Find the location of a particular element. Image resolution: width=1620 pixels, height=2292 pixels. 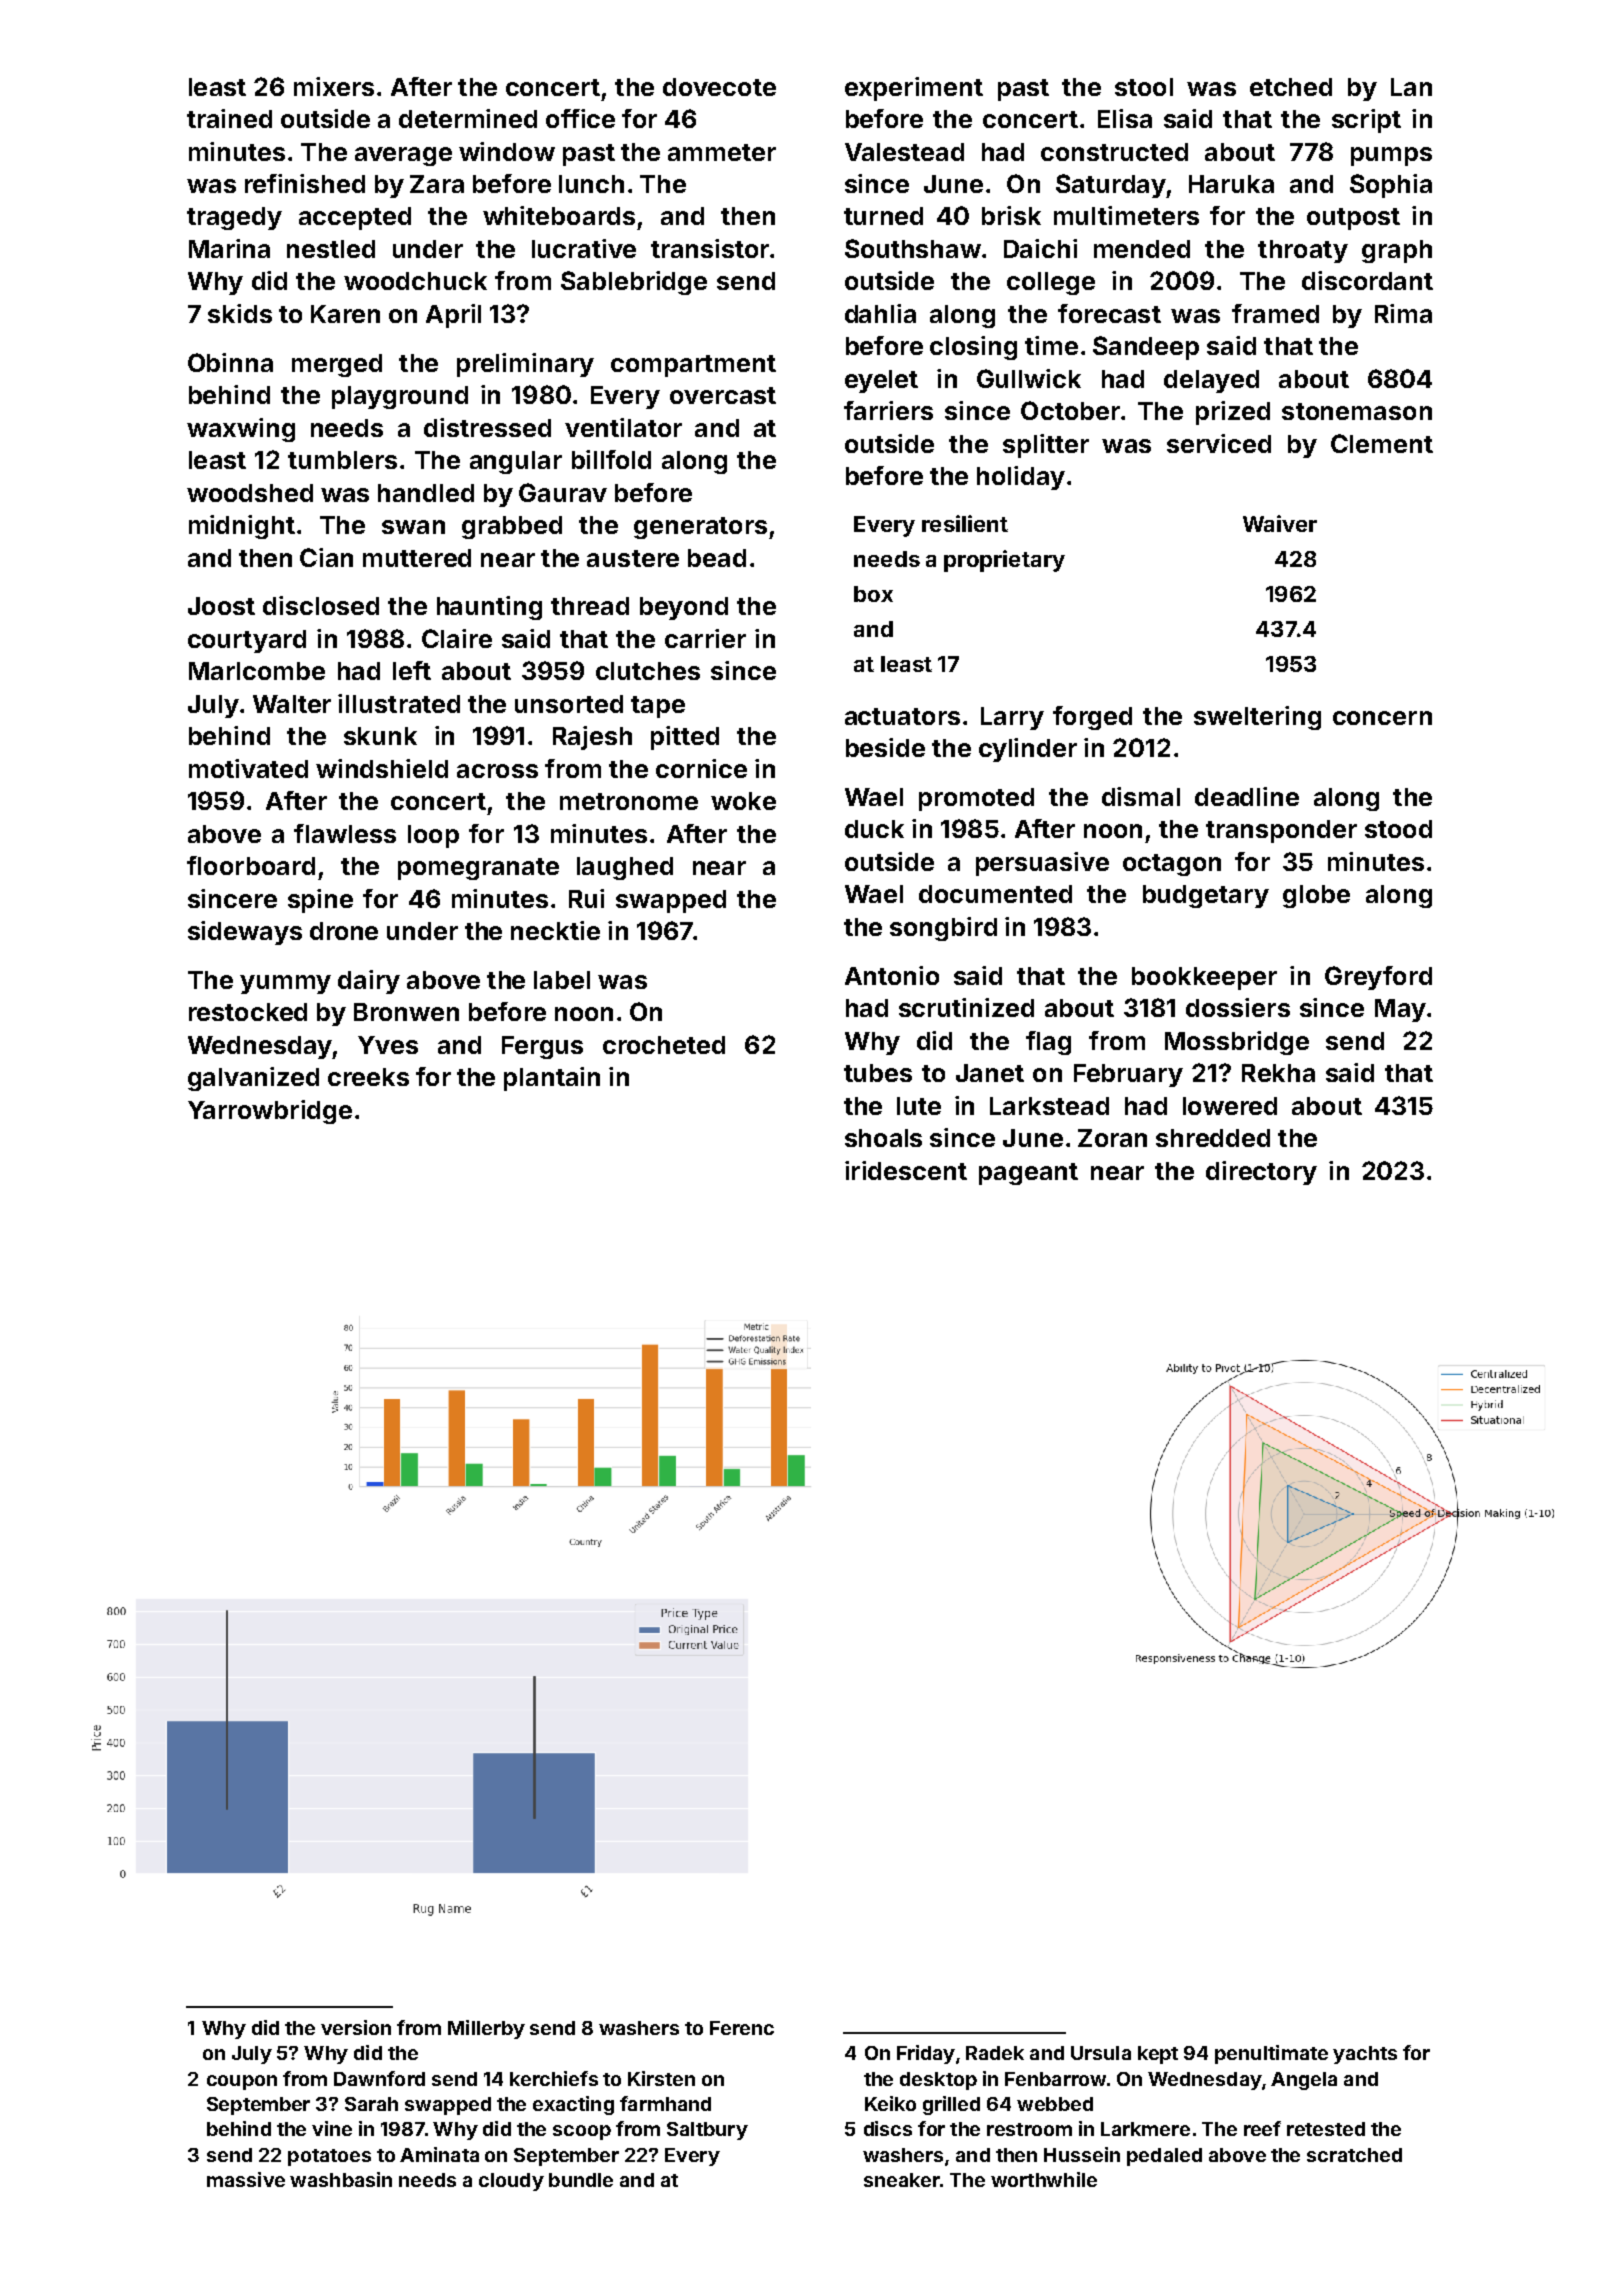

mixers is located at coordinates (334, 86).
